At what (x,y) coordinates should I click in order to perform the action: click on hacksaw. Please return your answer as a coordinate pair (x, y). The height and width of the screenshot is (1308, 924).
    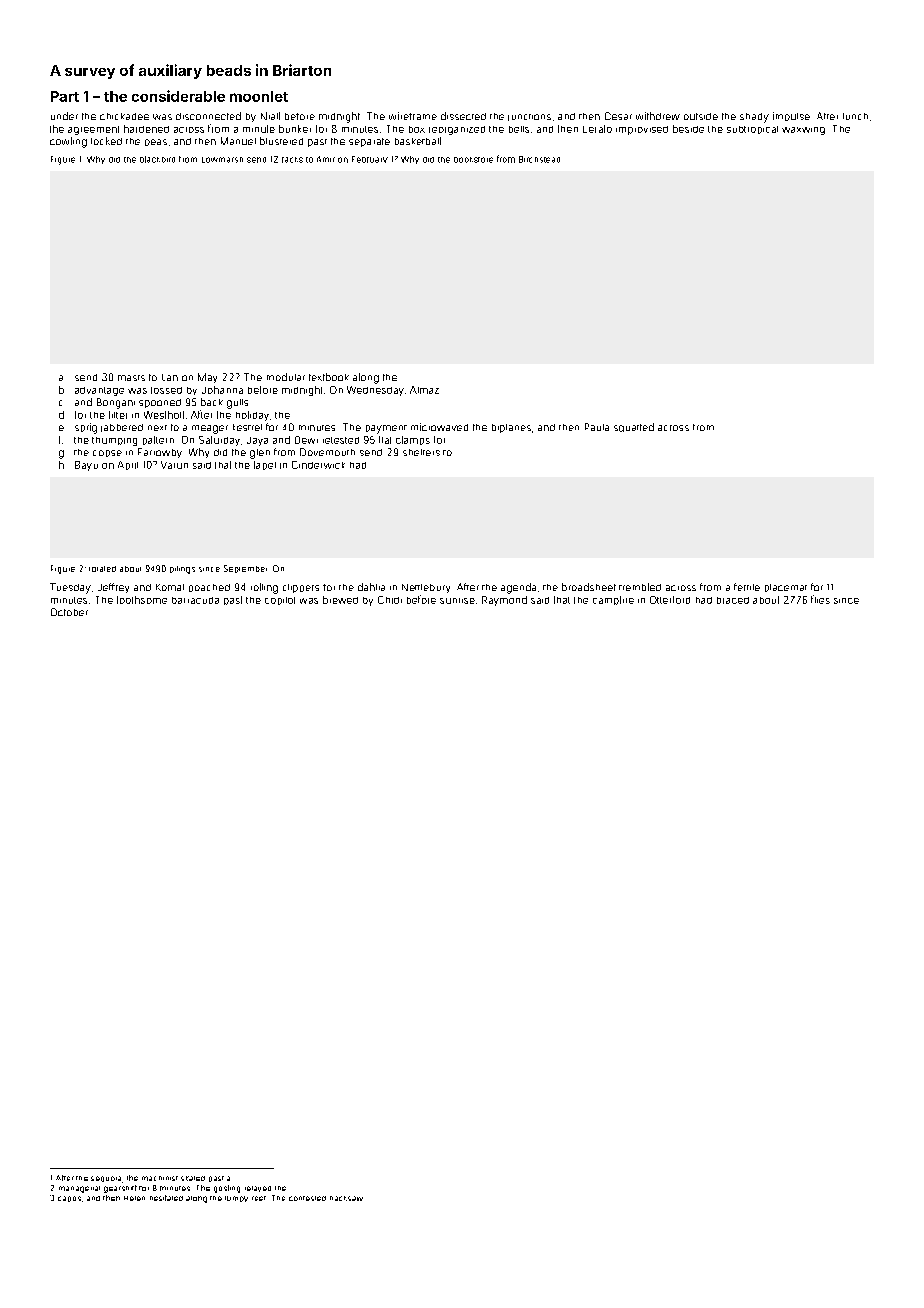
    Looking at the image, I should click on (346, 1198).
